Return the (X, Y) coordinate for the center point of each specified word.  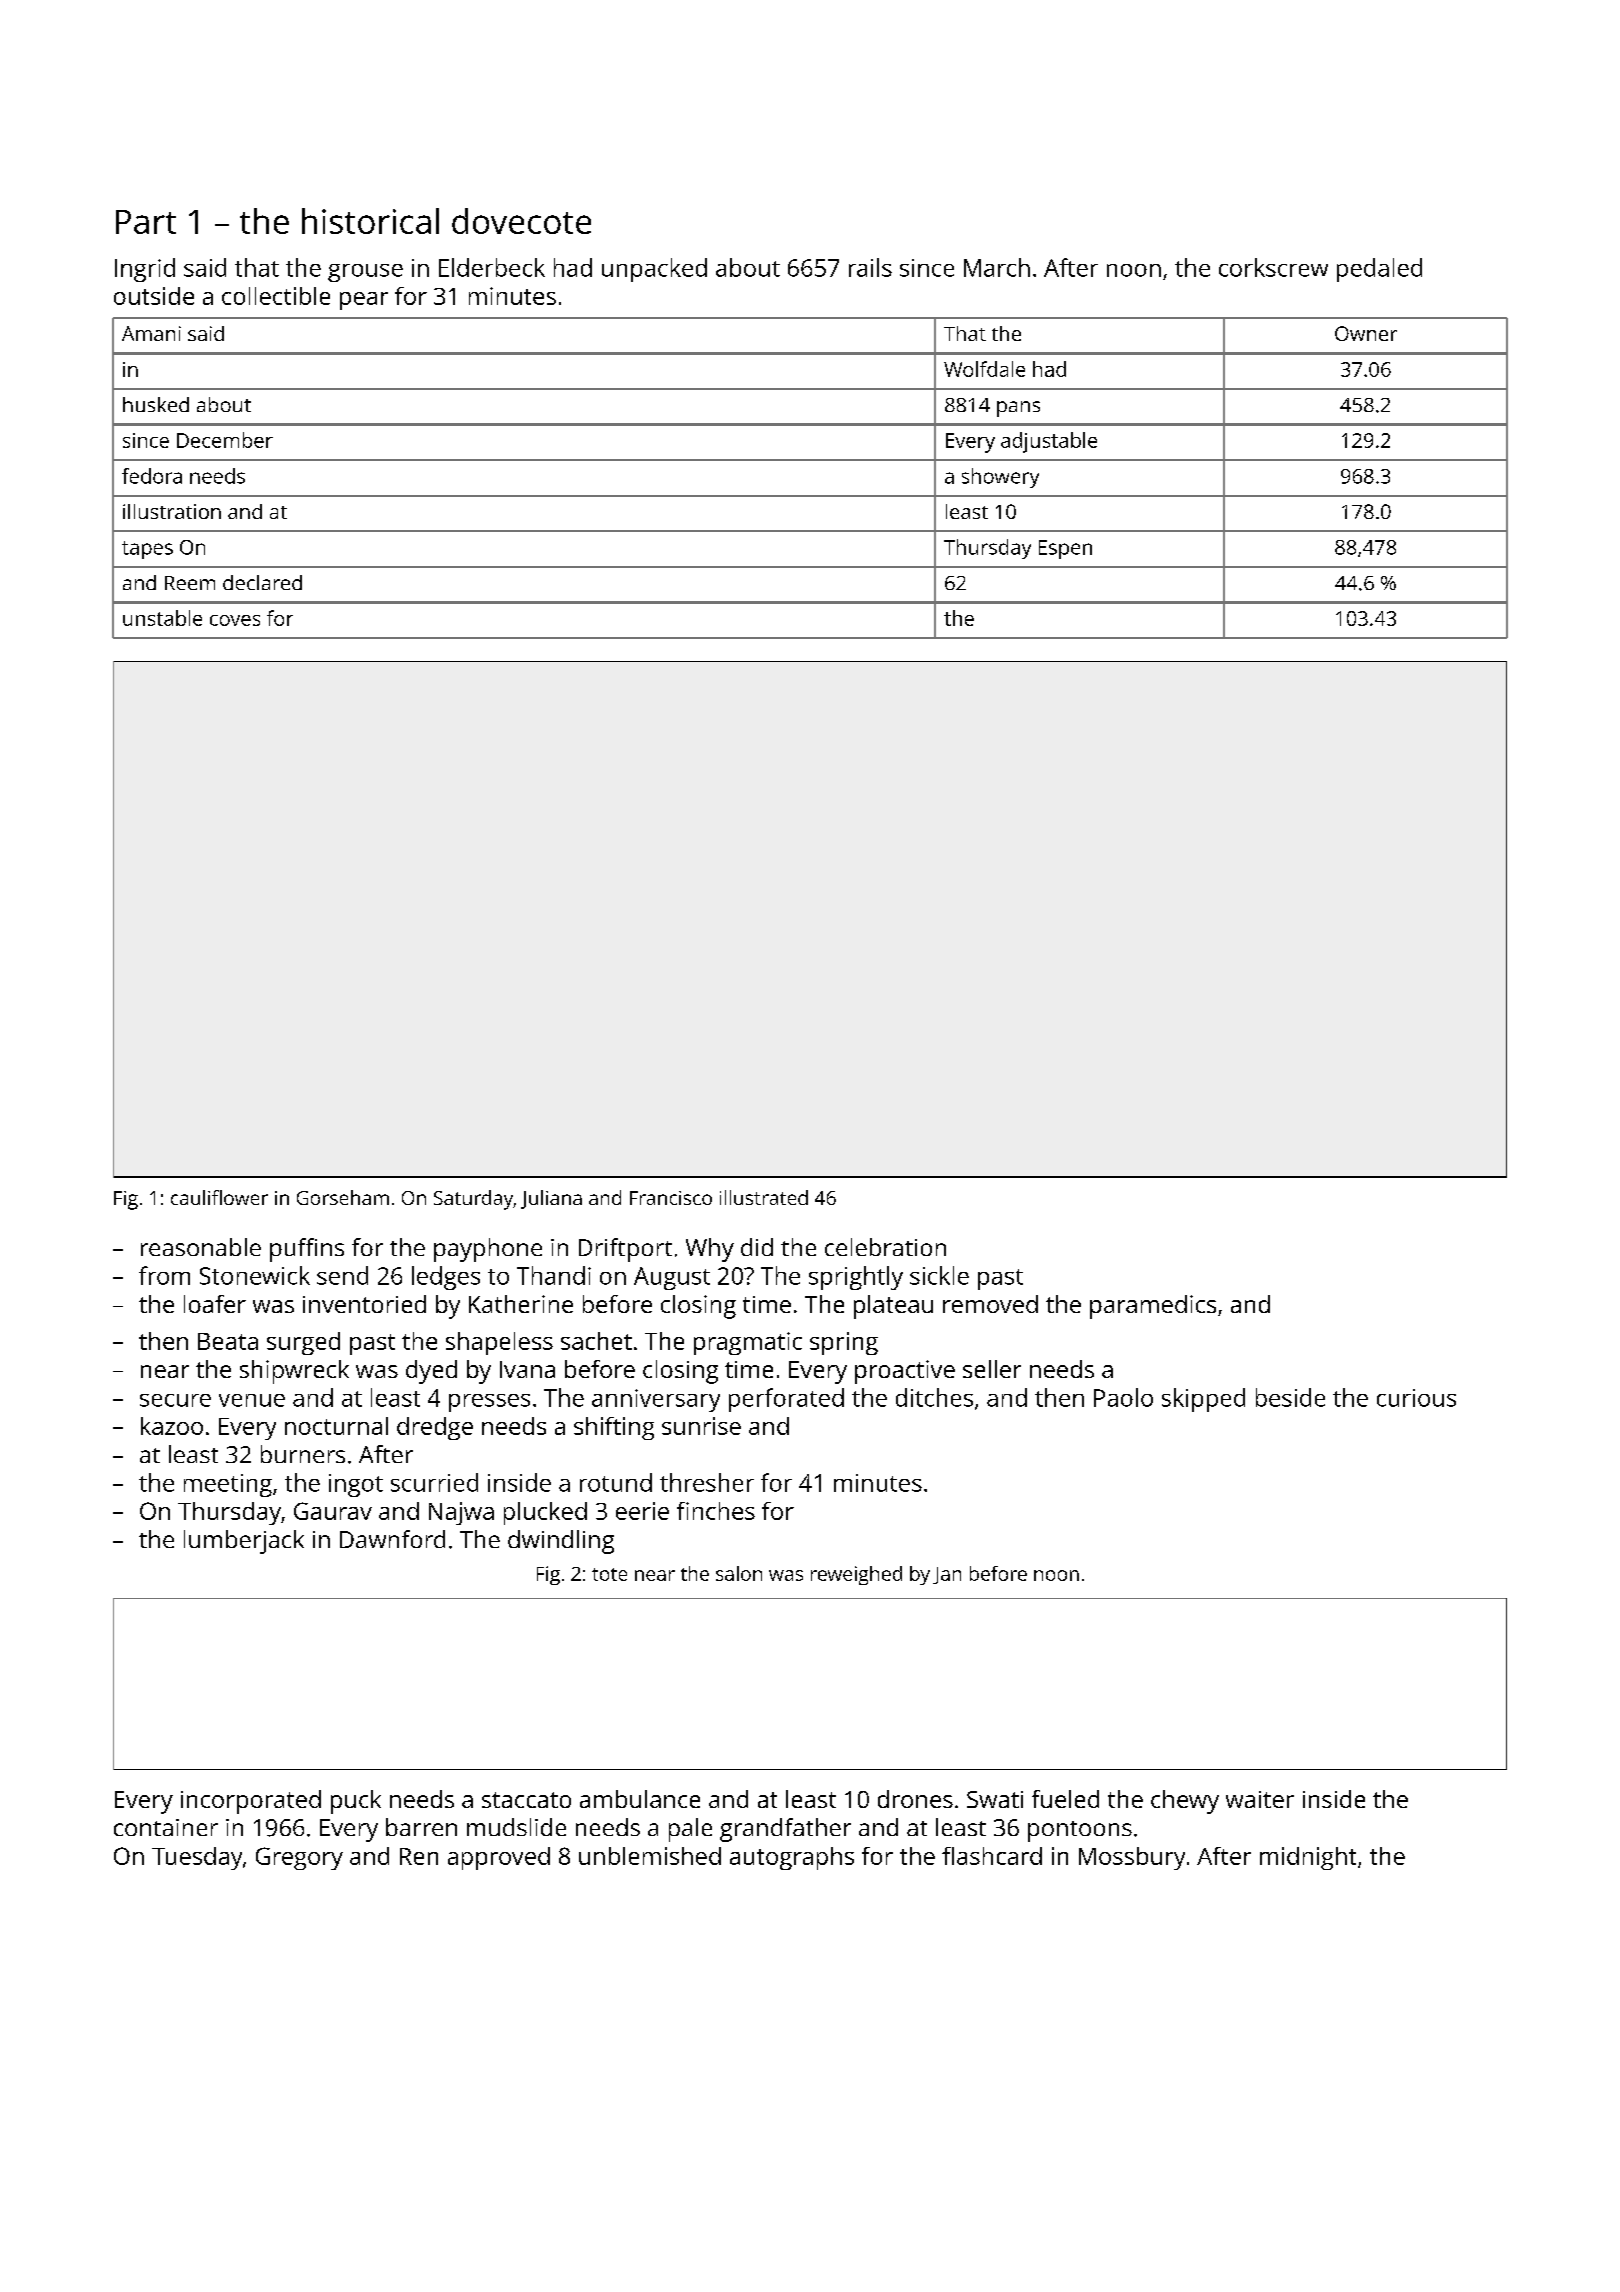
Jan (947, 1575)
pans (1018, 409)
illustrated (764, 1197)
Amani (151, 333)
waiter (1260, 1799)
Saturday (473, 1200)
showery (1000, 478)
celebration (885, 1247)
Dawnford (392, 1539)
